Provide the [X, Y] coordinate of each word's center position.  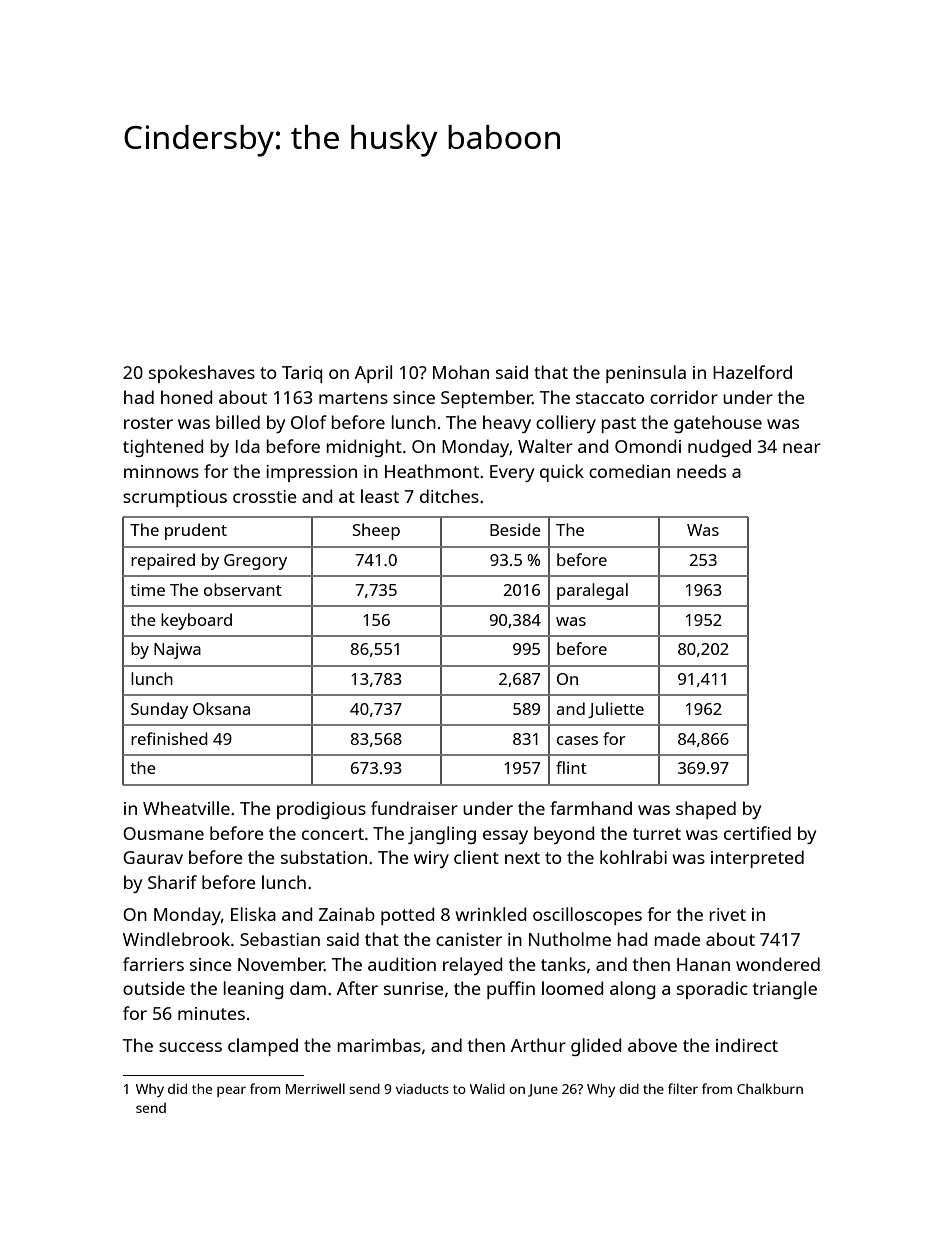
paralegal [592, 591]
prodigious [321, 810]
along [633, 990]
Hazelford [752, 372]
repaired [163, 561]
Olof [309, 422]
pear [231, 1091]
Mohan [461, 372]
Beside [515, 529]
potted [408, 916]
